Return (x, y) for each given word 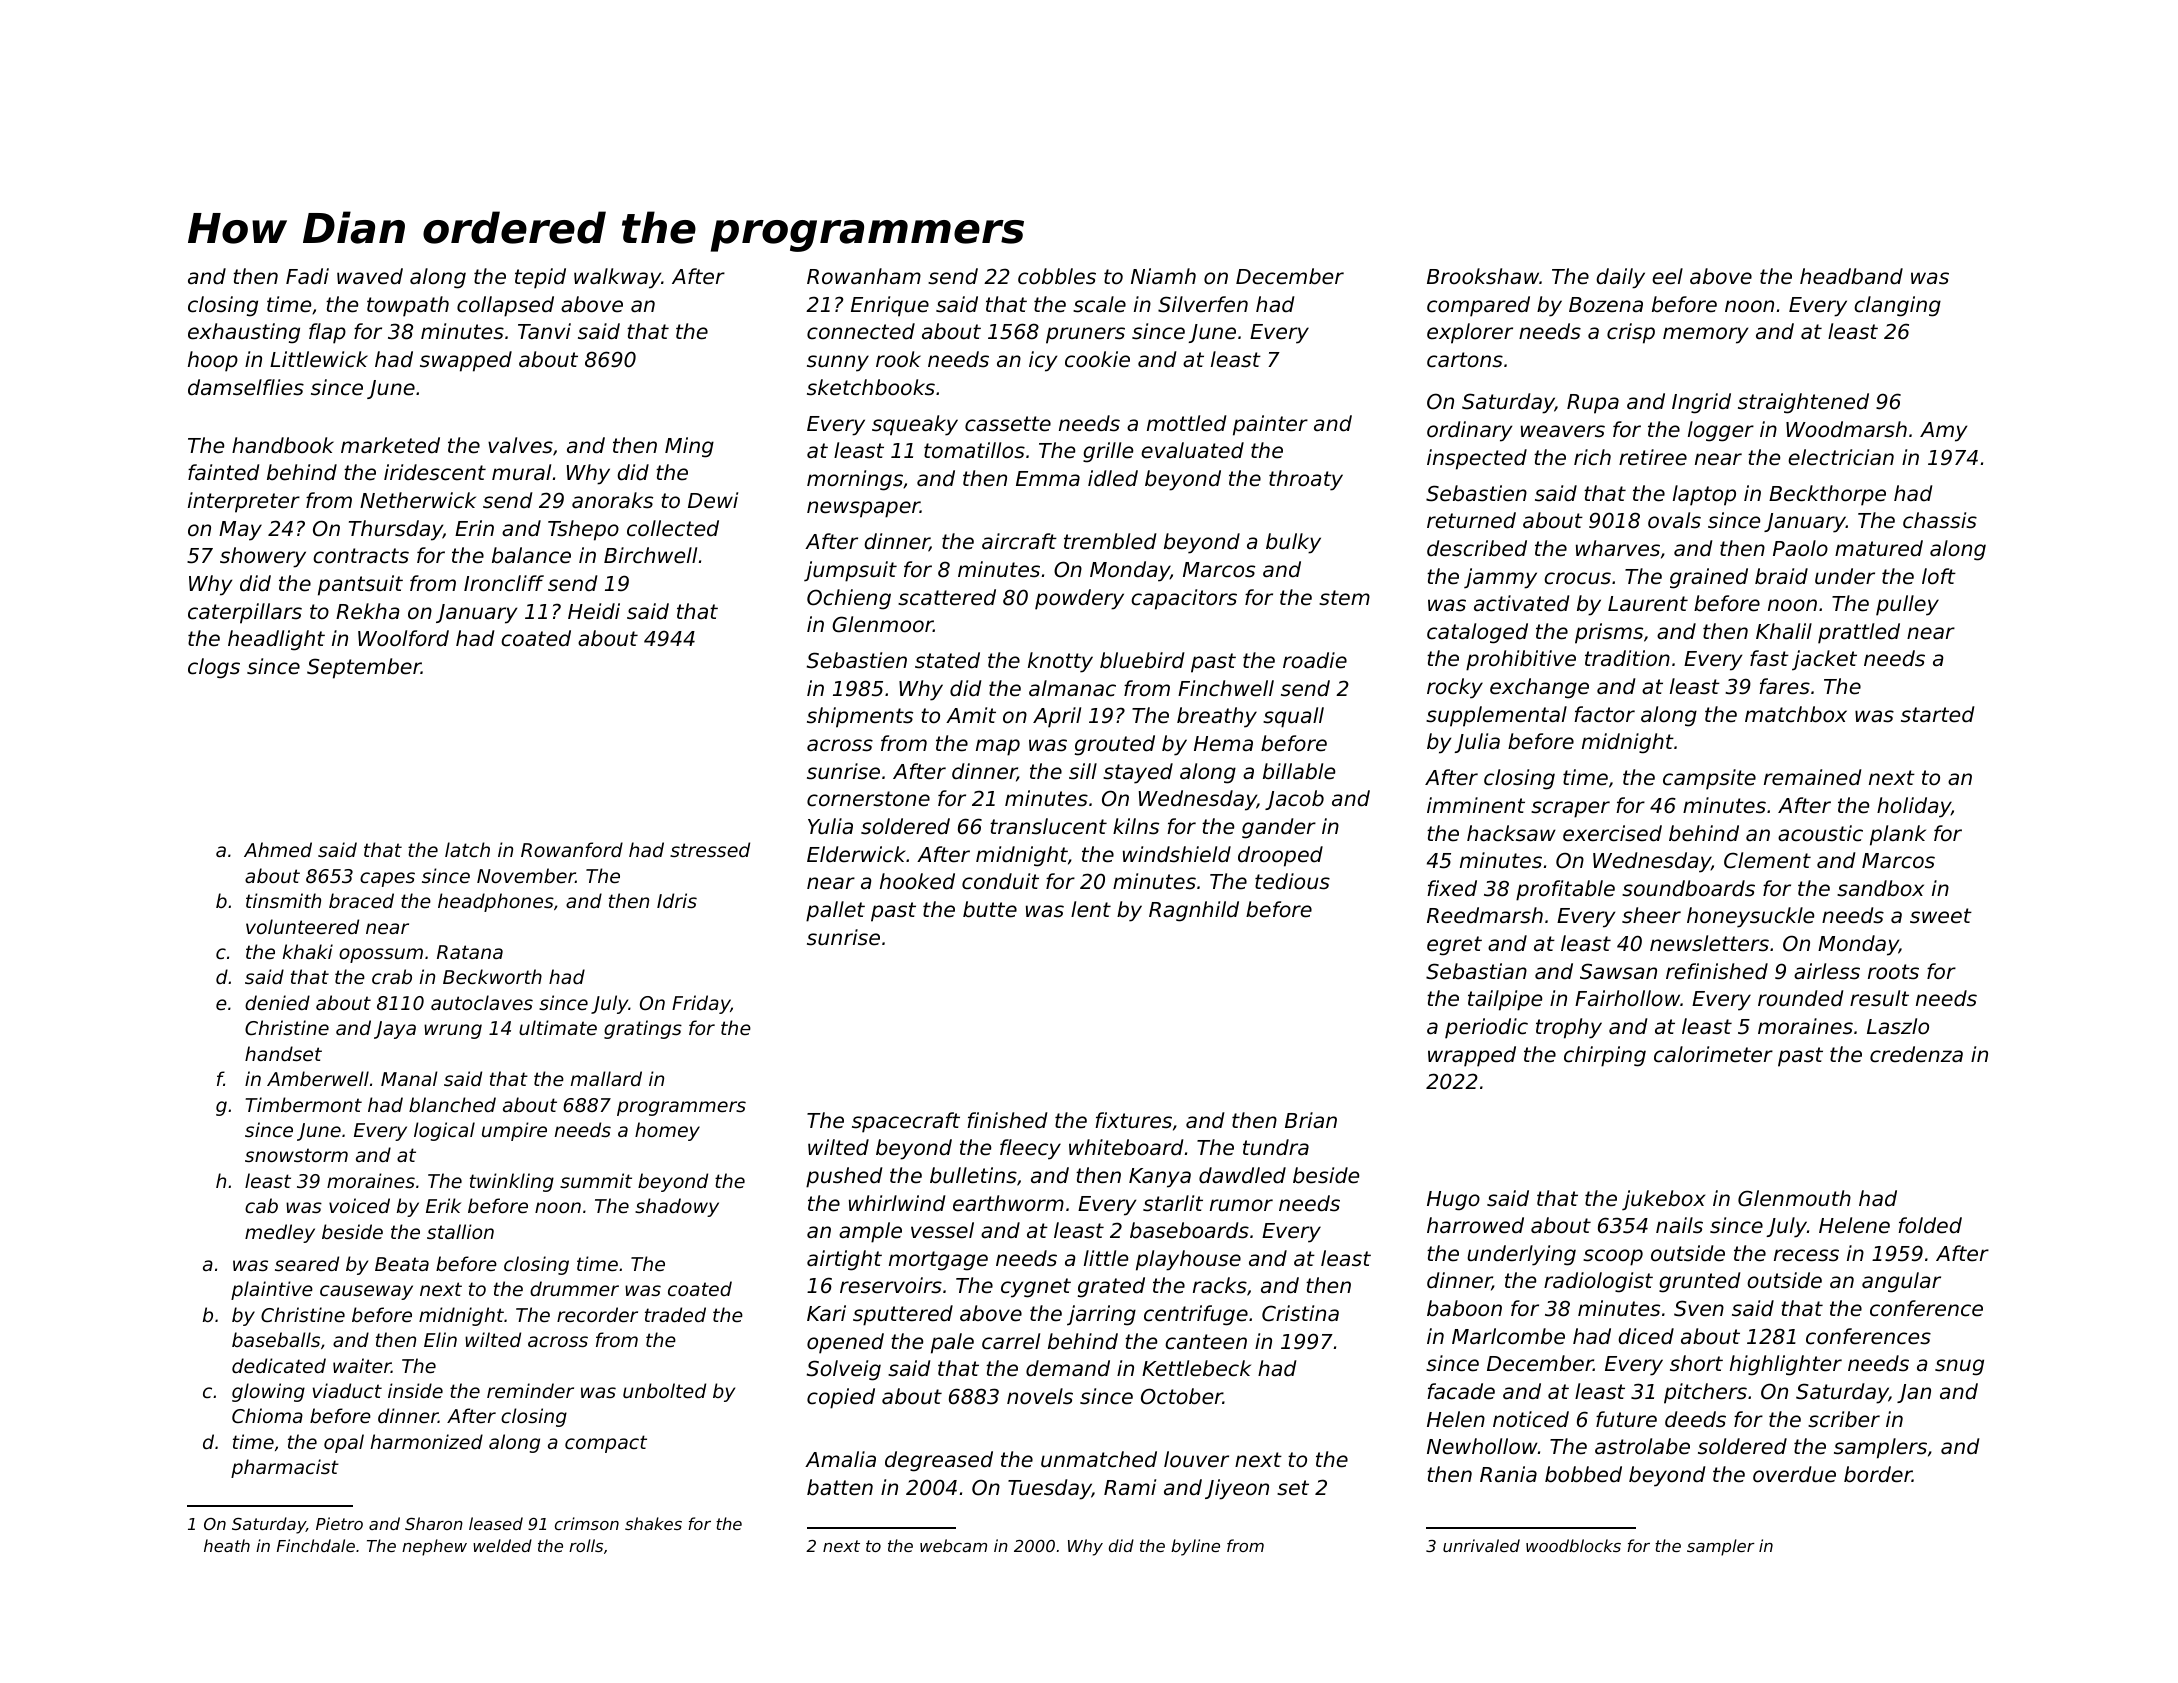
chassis (1940, 520)
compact (606, 1444)
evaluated (1192, 450)
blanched (452, 1104)
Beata (402, 1264)
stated (947, 660)
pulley (1907, 605)
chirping (1605, 1056)
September (364, 668)
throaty (1306, 480)
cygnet (1036, 1288)
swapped (466, 361)
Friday (701, 1004)
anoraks (612, 500)
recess (1806, 1255)
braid (1781, 576)
